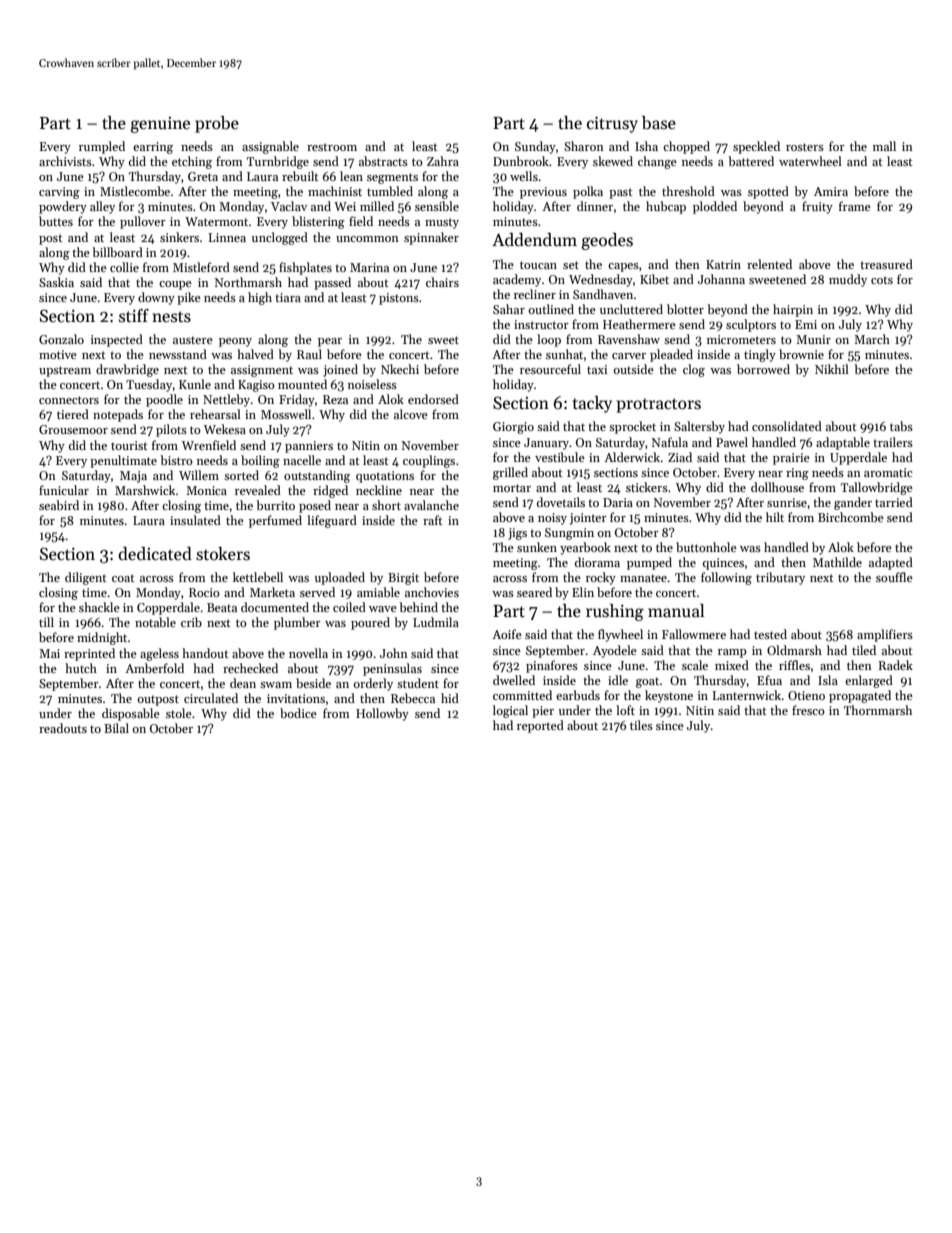  What do you see at coordinates (411, 414) in the page?
I see `alcove` at bounding box center [411, 414].
